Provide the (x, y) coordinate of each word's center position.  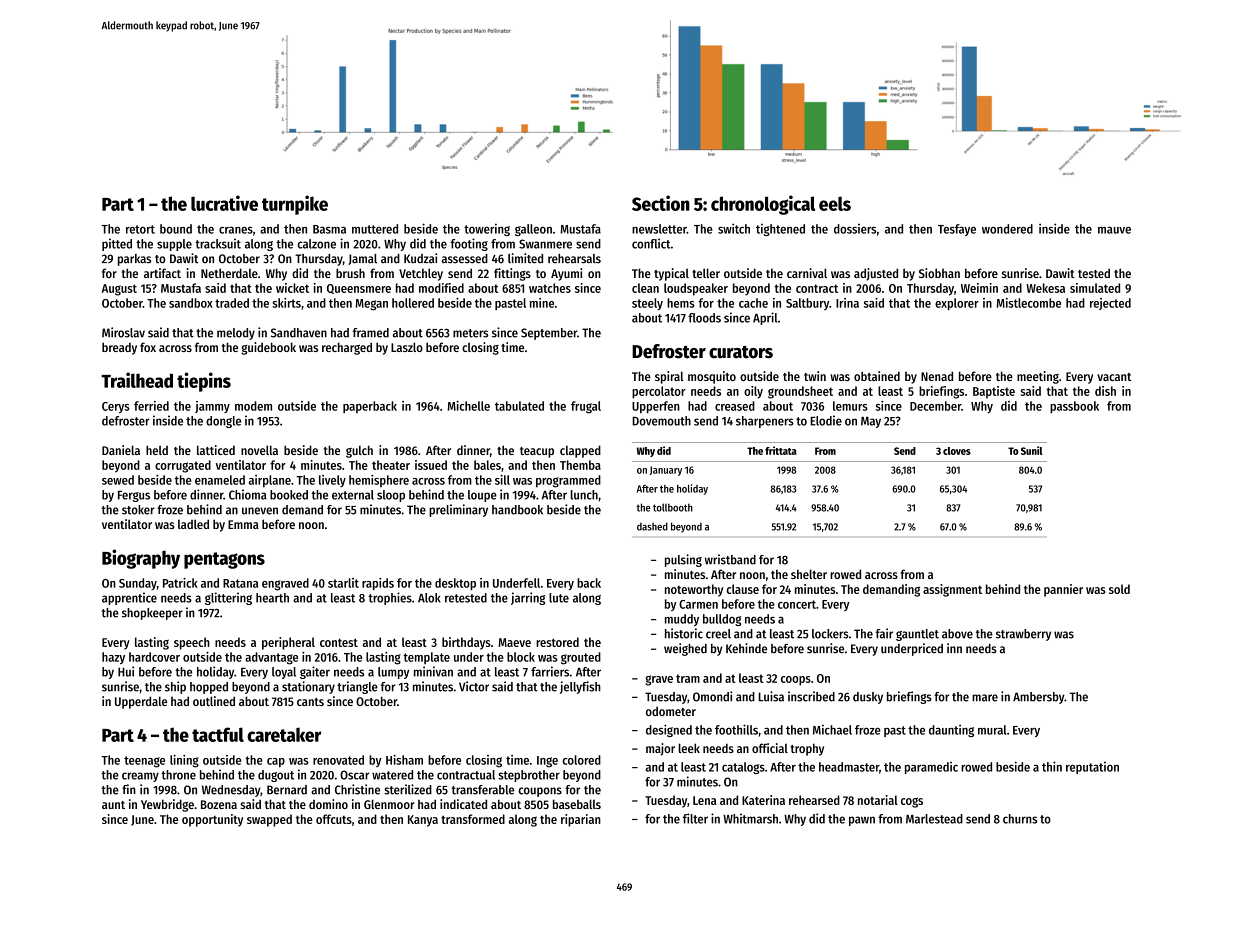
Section (661, 203)
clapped (580, 451)
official (770, 748)
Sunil (1032, 450)
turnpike (295, 205)
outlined (214, 701)
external (353, 495)
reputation (1092, 768)
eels (835, 203)
